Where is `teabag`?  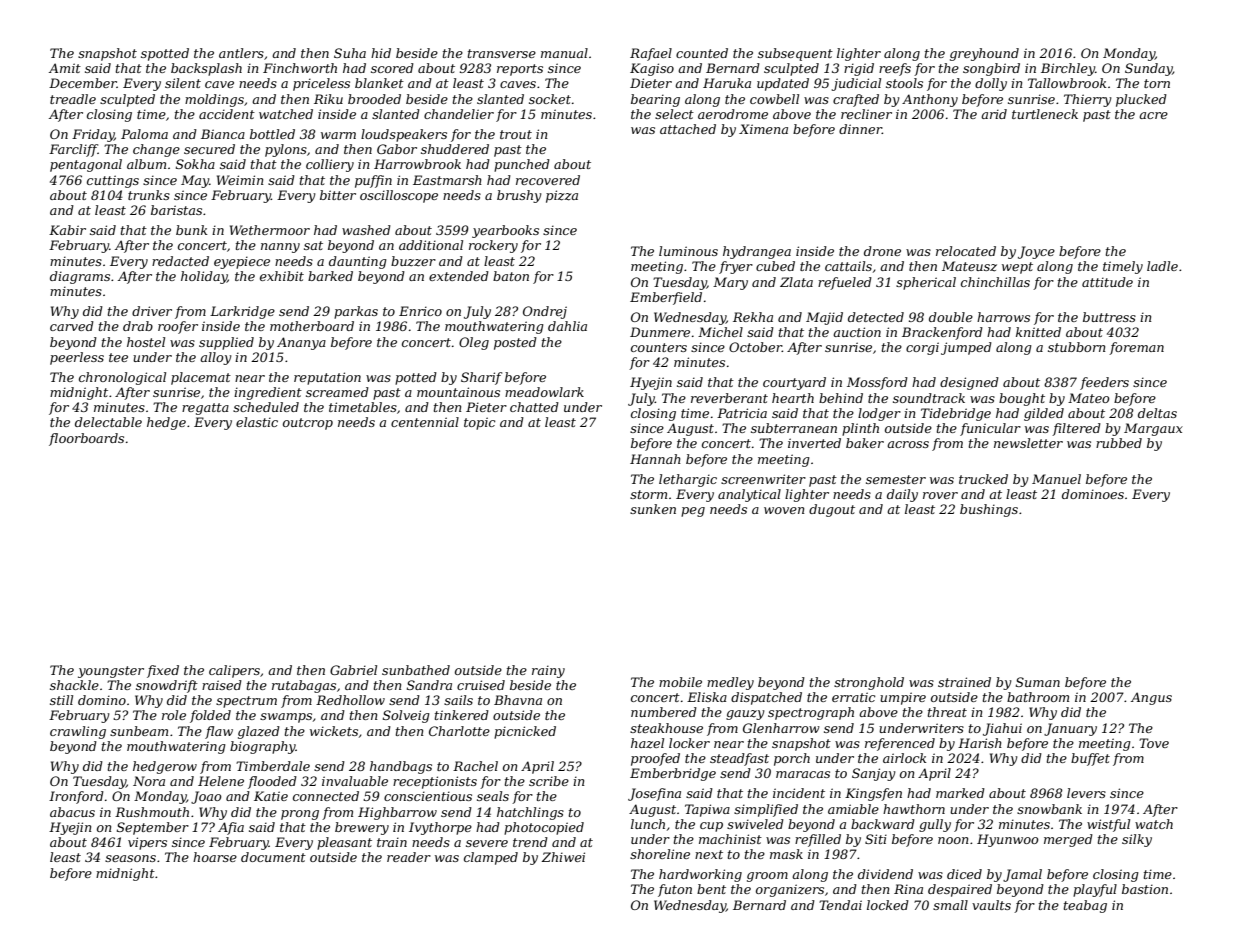
teabag is located at coordinates (1085, 906).
